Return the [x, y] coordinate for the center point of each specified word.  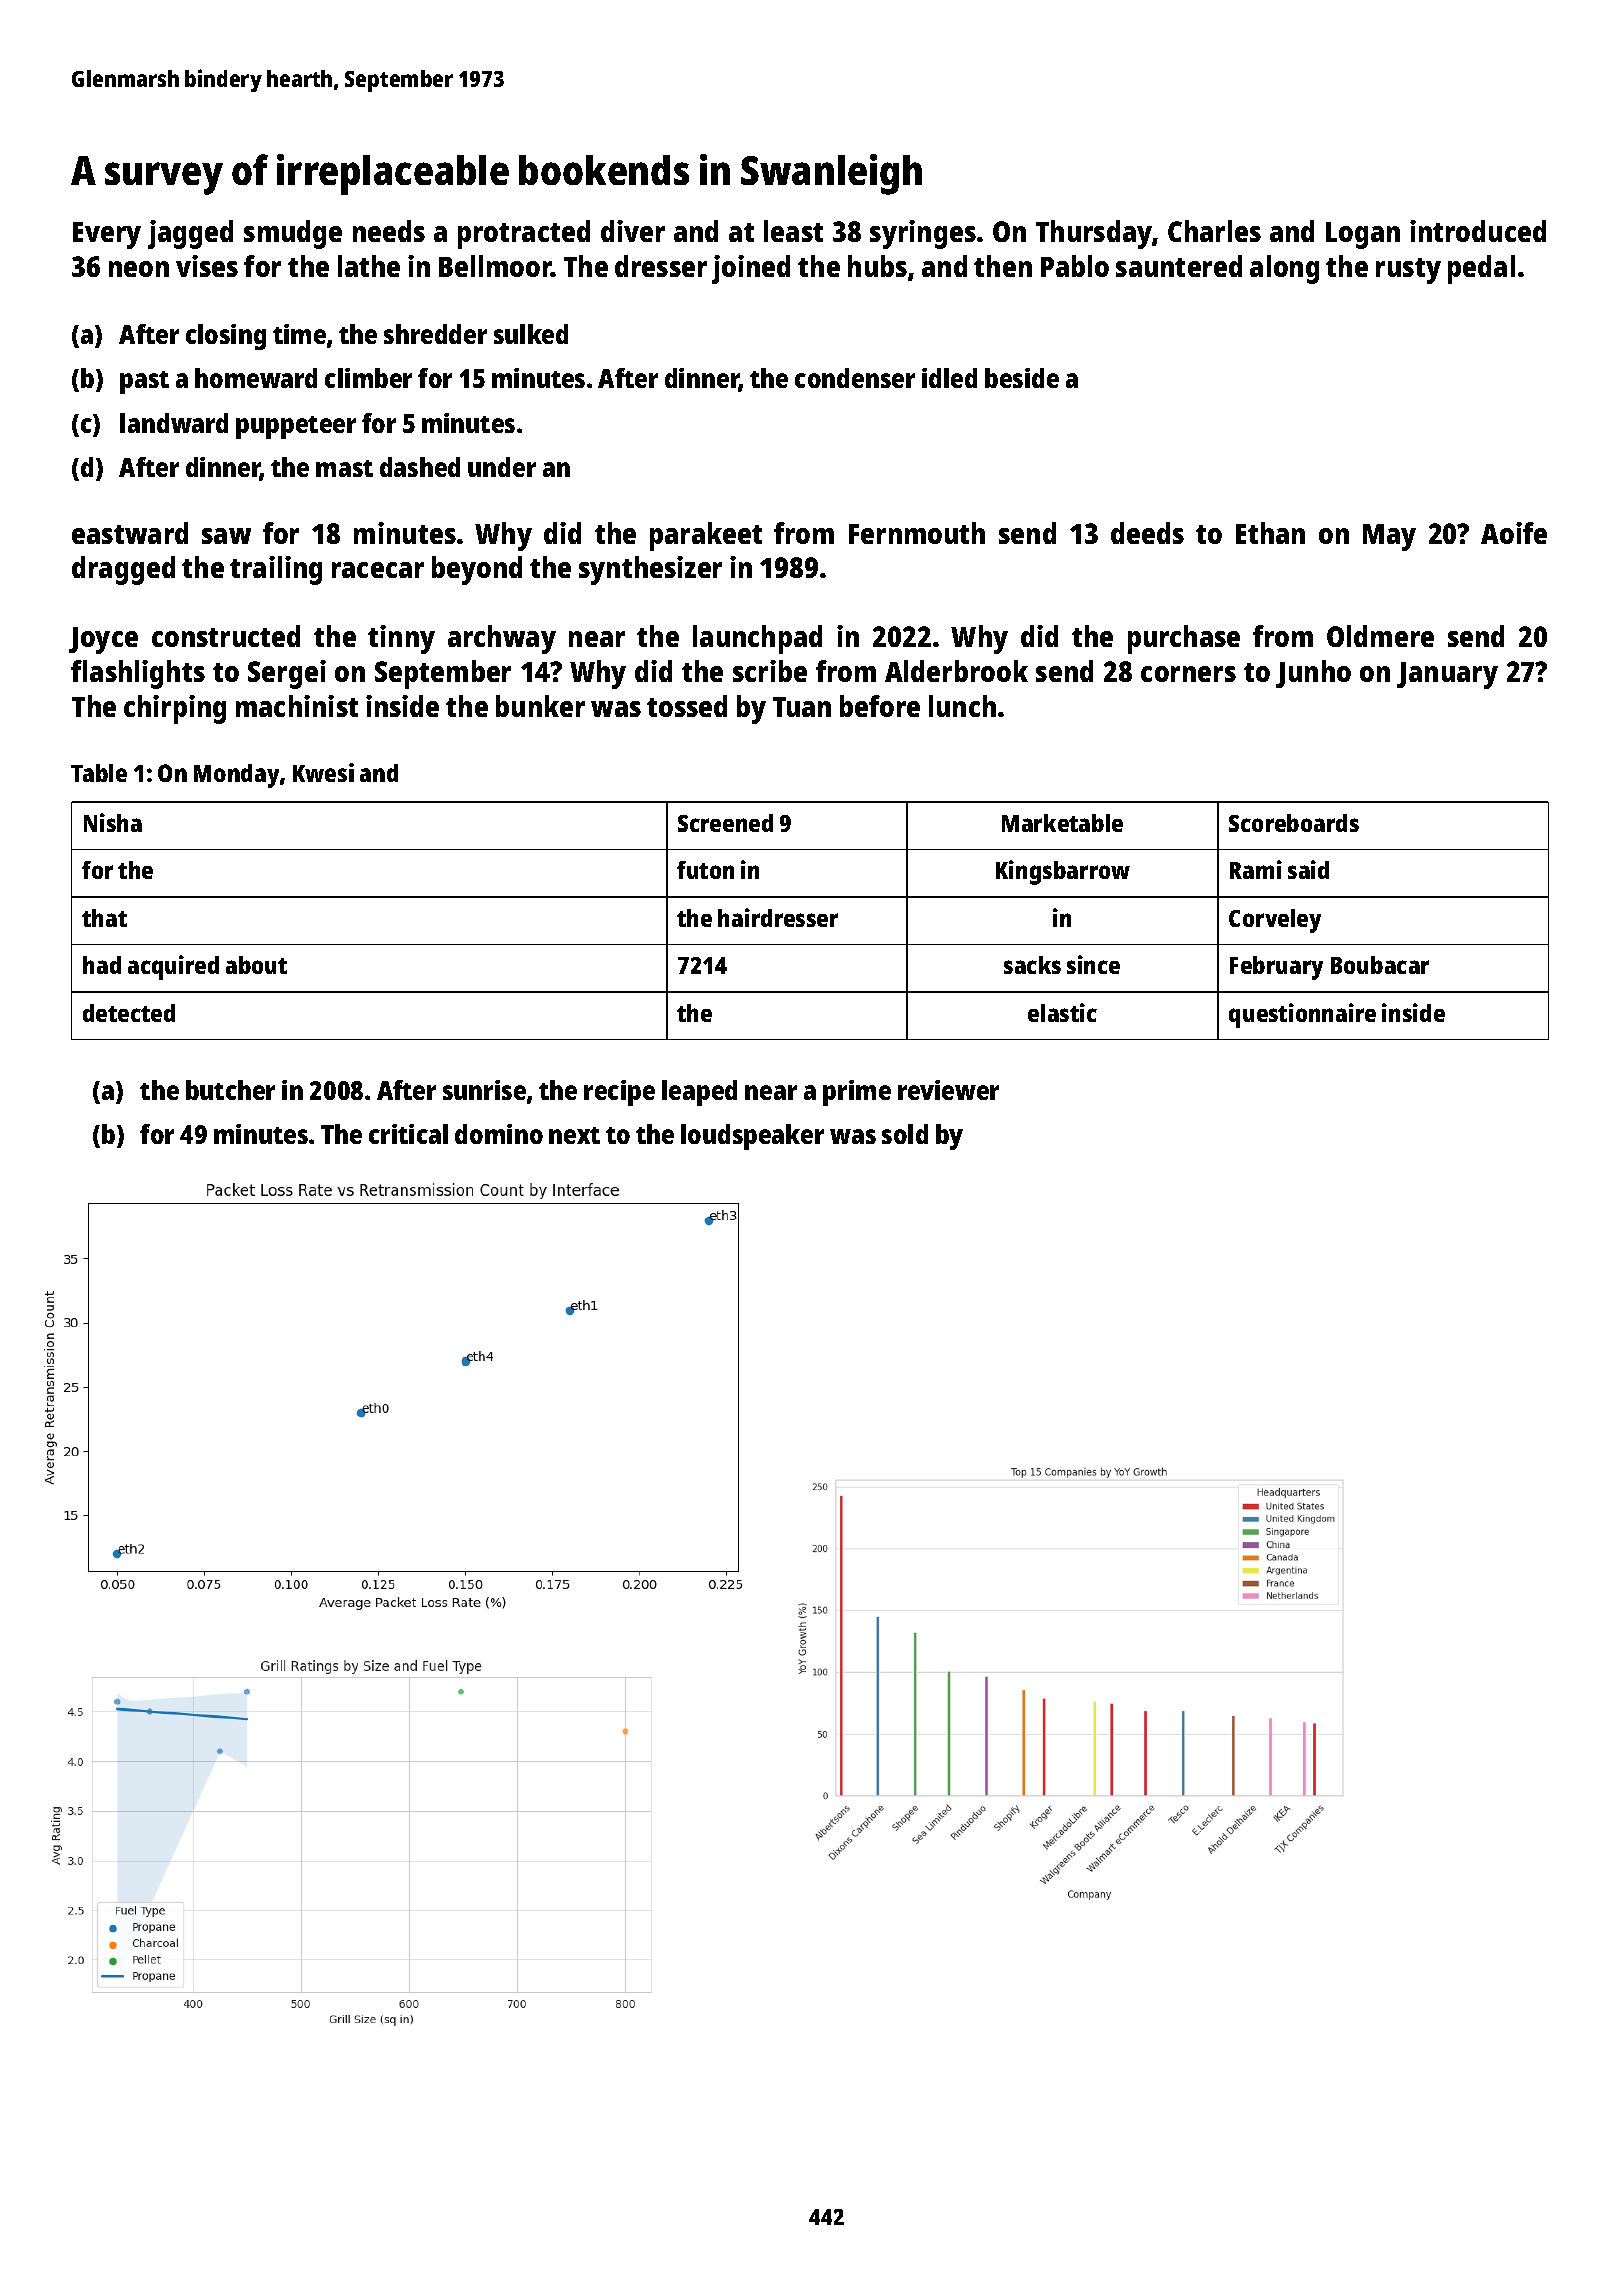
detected [129, 1013]
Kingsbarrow [1063, 872]
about [256, 965]
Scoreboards [1294, 823]
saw [226, 536]
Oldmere [1380, 636]
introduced [1478, 231]
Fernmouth [917, 533]
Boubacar [1380, 965]
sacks [1032, 965]
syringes [923, 234]
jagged [190, 234]
